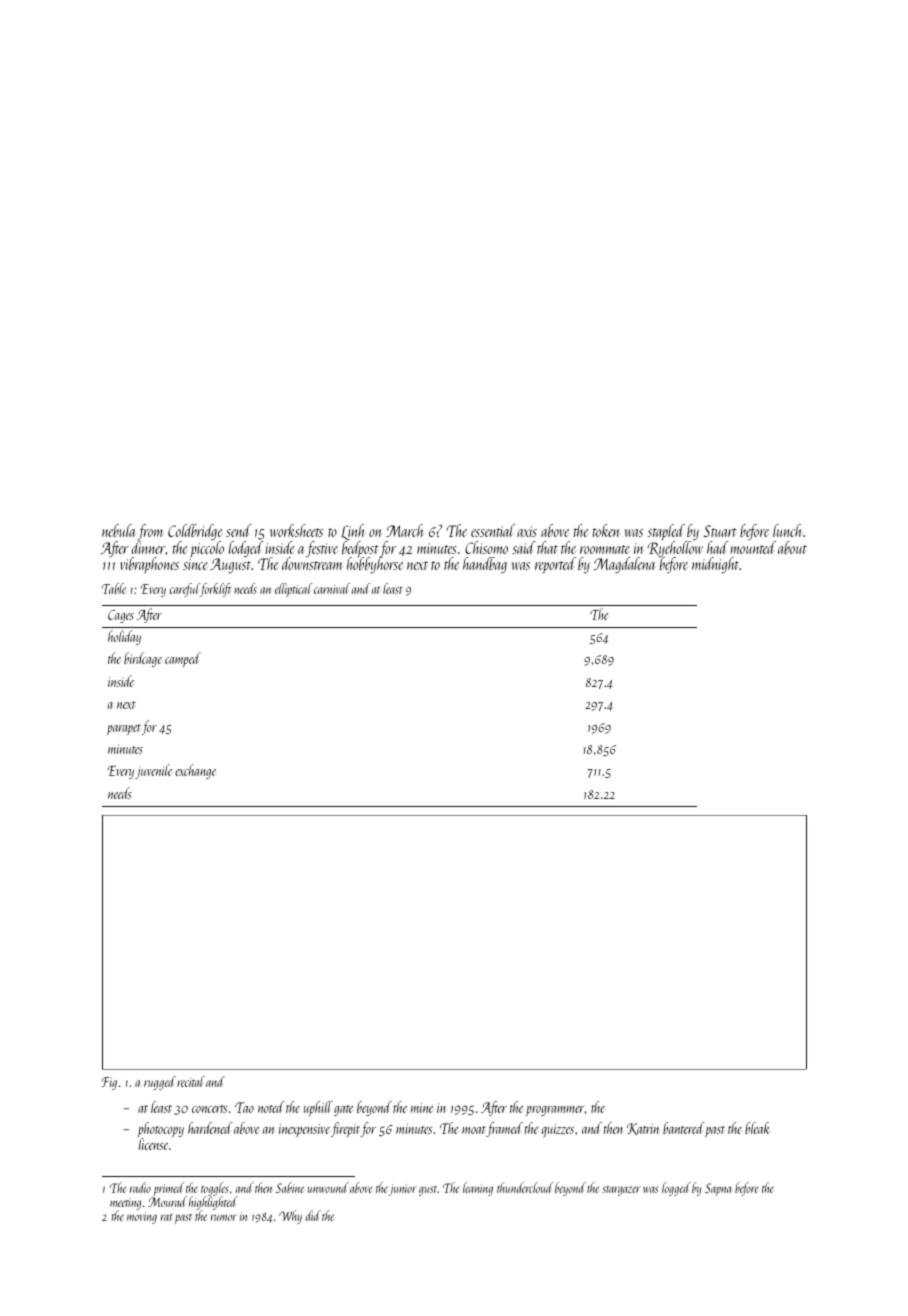 This screenshot has height=1316, width=908. Describe the element at coordinates (160, 1083) in the screenshot. I see `rugged` at that location.
